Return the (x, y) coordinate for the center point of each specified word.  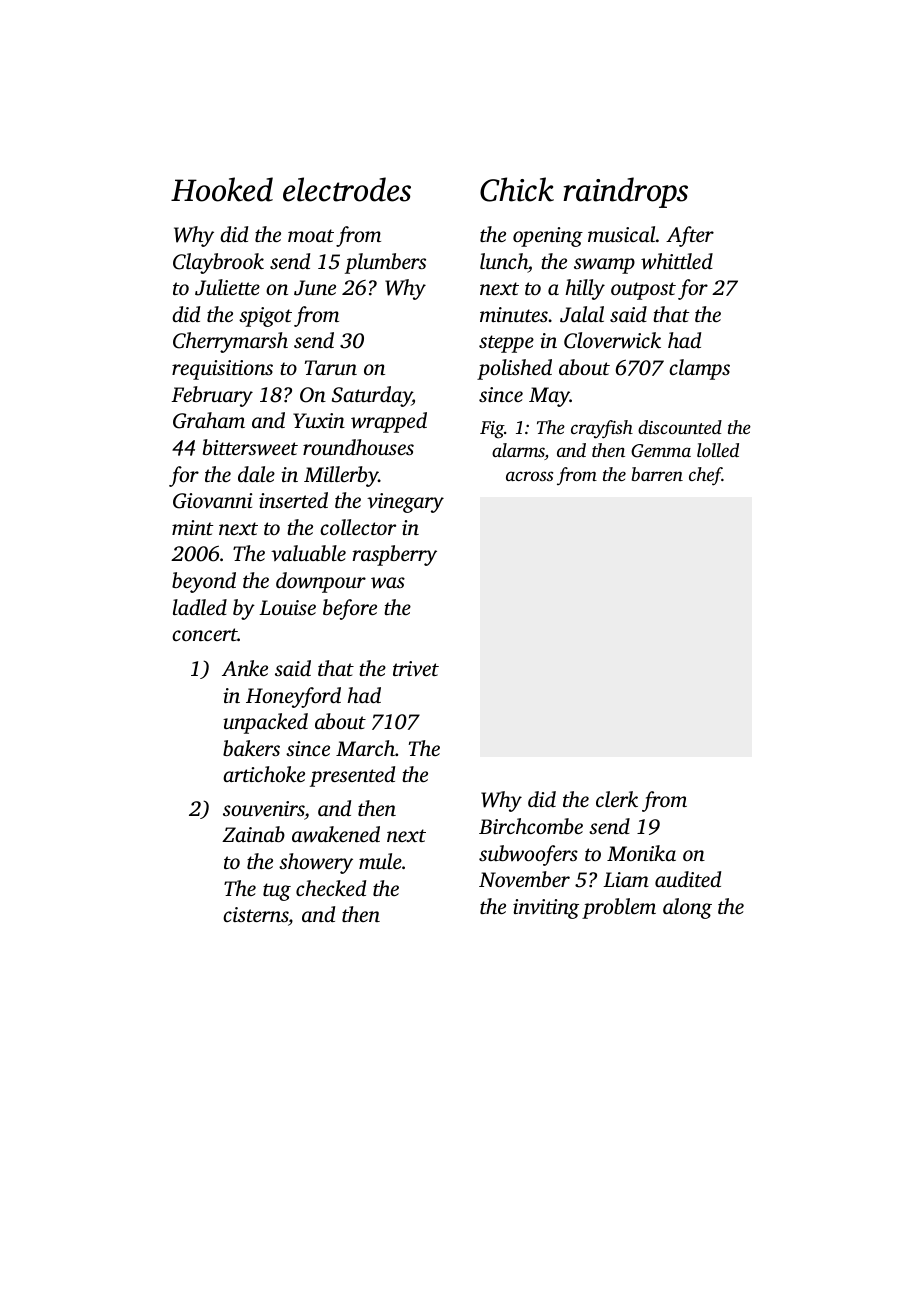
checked (331, 888)
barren (657, 474)
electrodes (347, 189)
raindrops (625, 192)
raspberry (395, 555)
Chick (517, 189)
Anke (245, 668)
